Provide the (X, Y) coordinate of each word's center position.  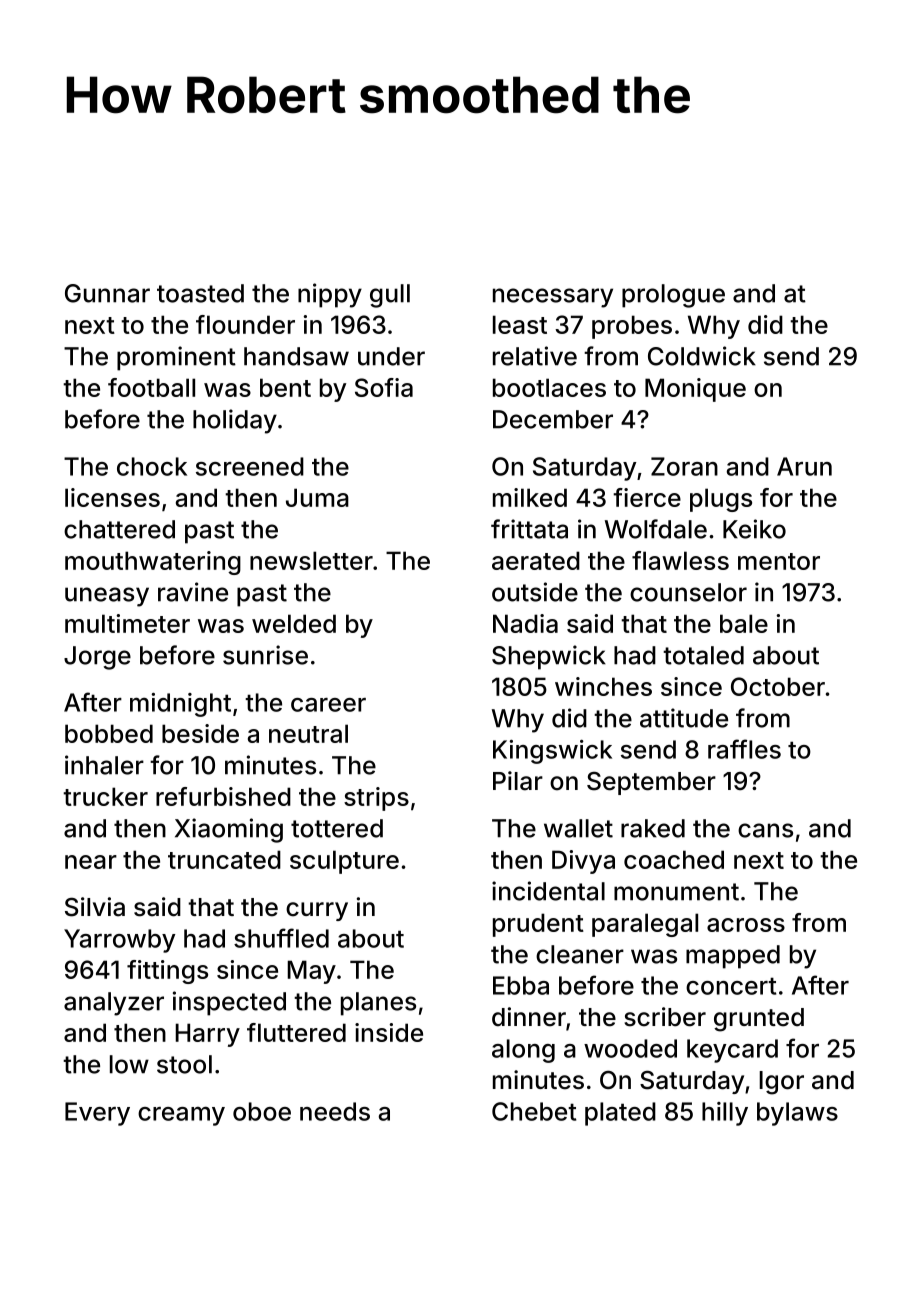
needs (335, 1111)
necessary (553, 298)
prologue (673, 296)
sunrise (265, 655)
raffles (744, 749)
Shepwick (549, 657)
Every (97, 1114)
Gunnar (107, 293)
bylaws (797, 1114)
